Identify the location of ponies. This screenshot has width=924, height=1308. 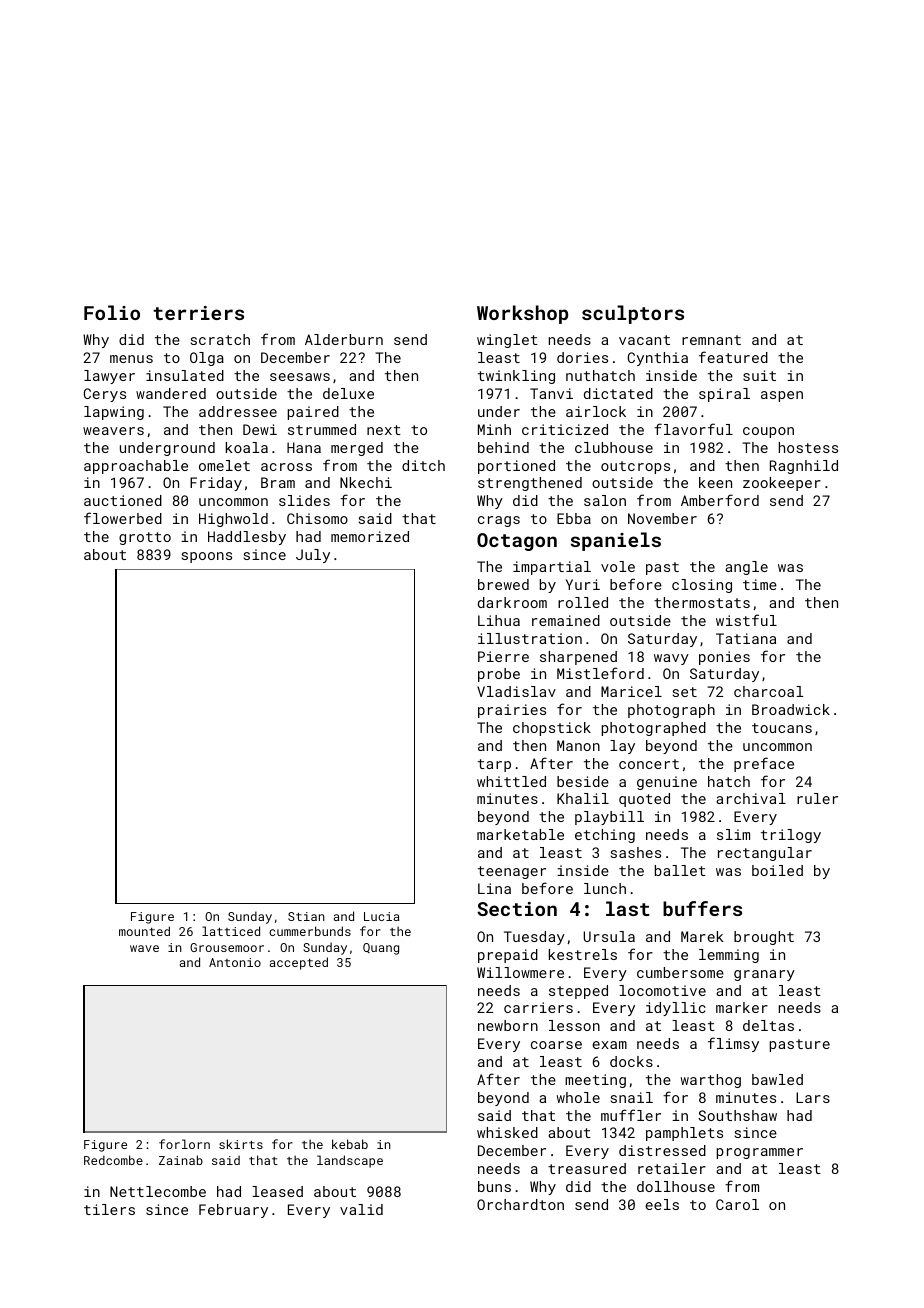
(724, 658).
